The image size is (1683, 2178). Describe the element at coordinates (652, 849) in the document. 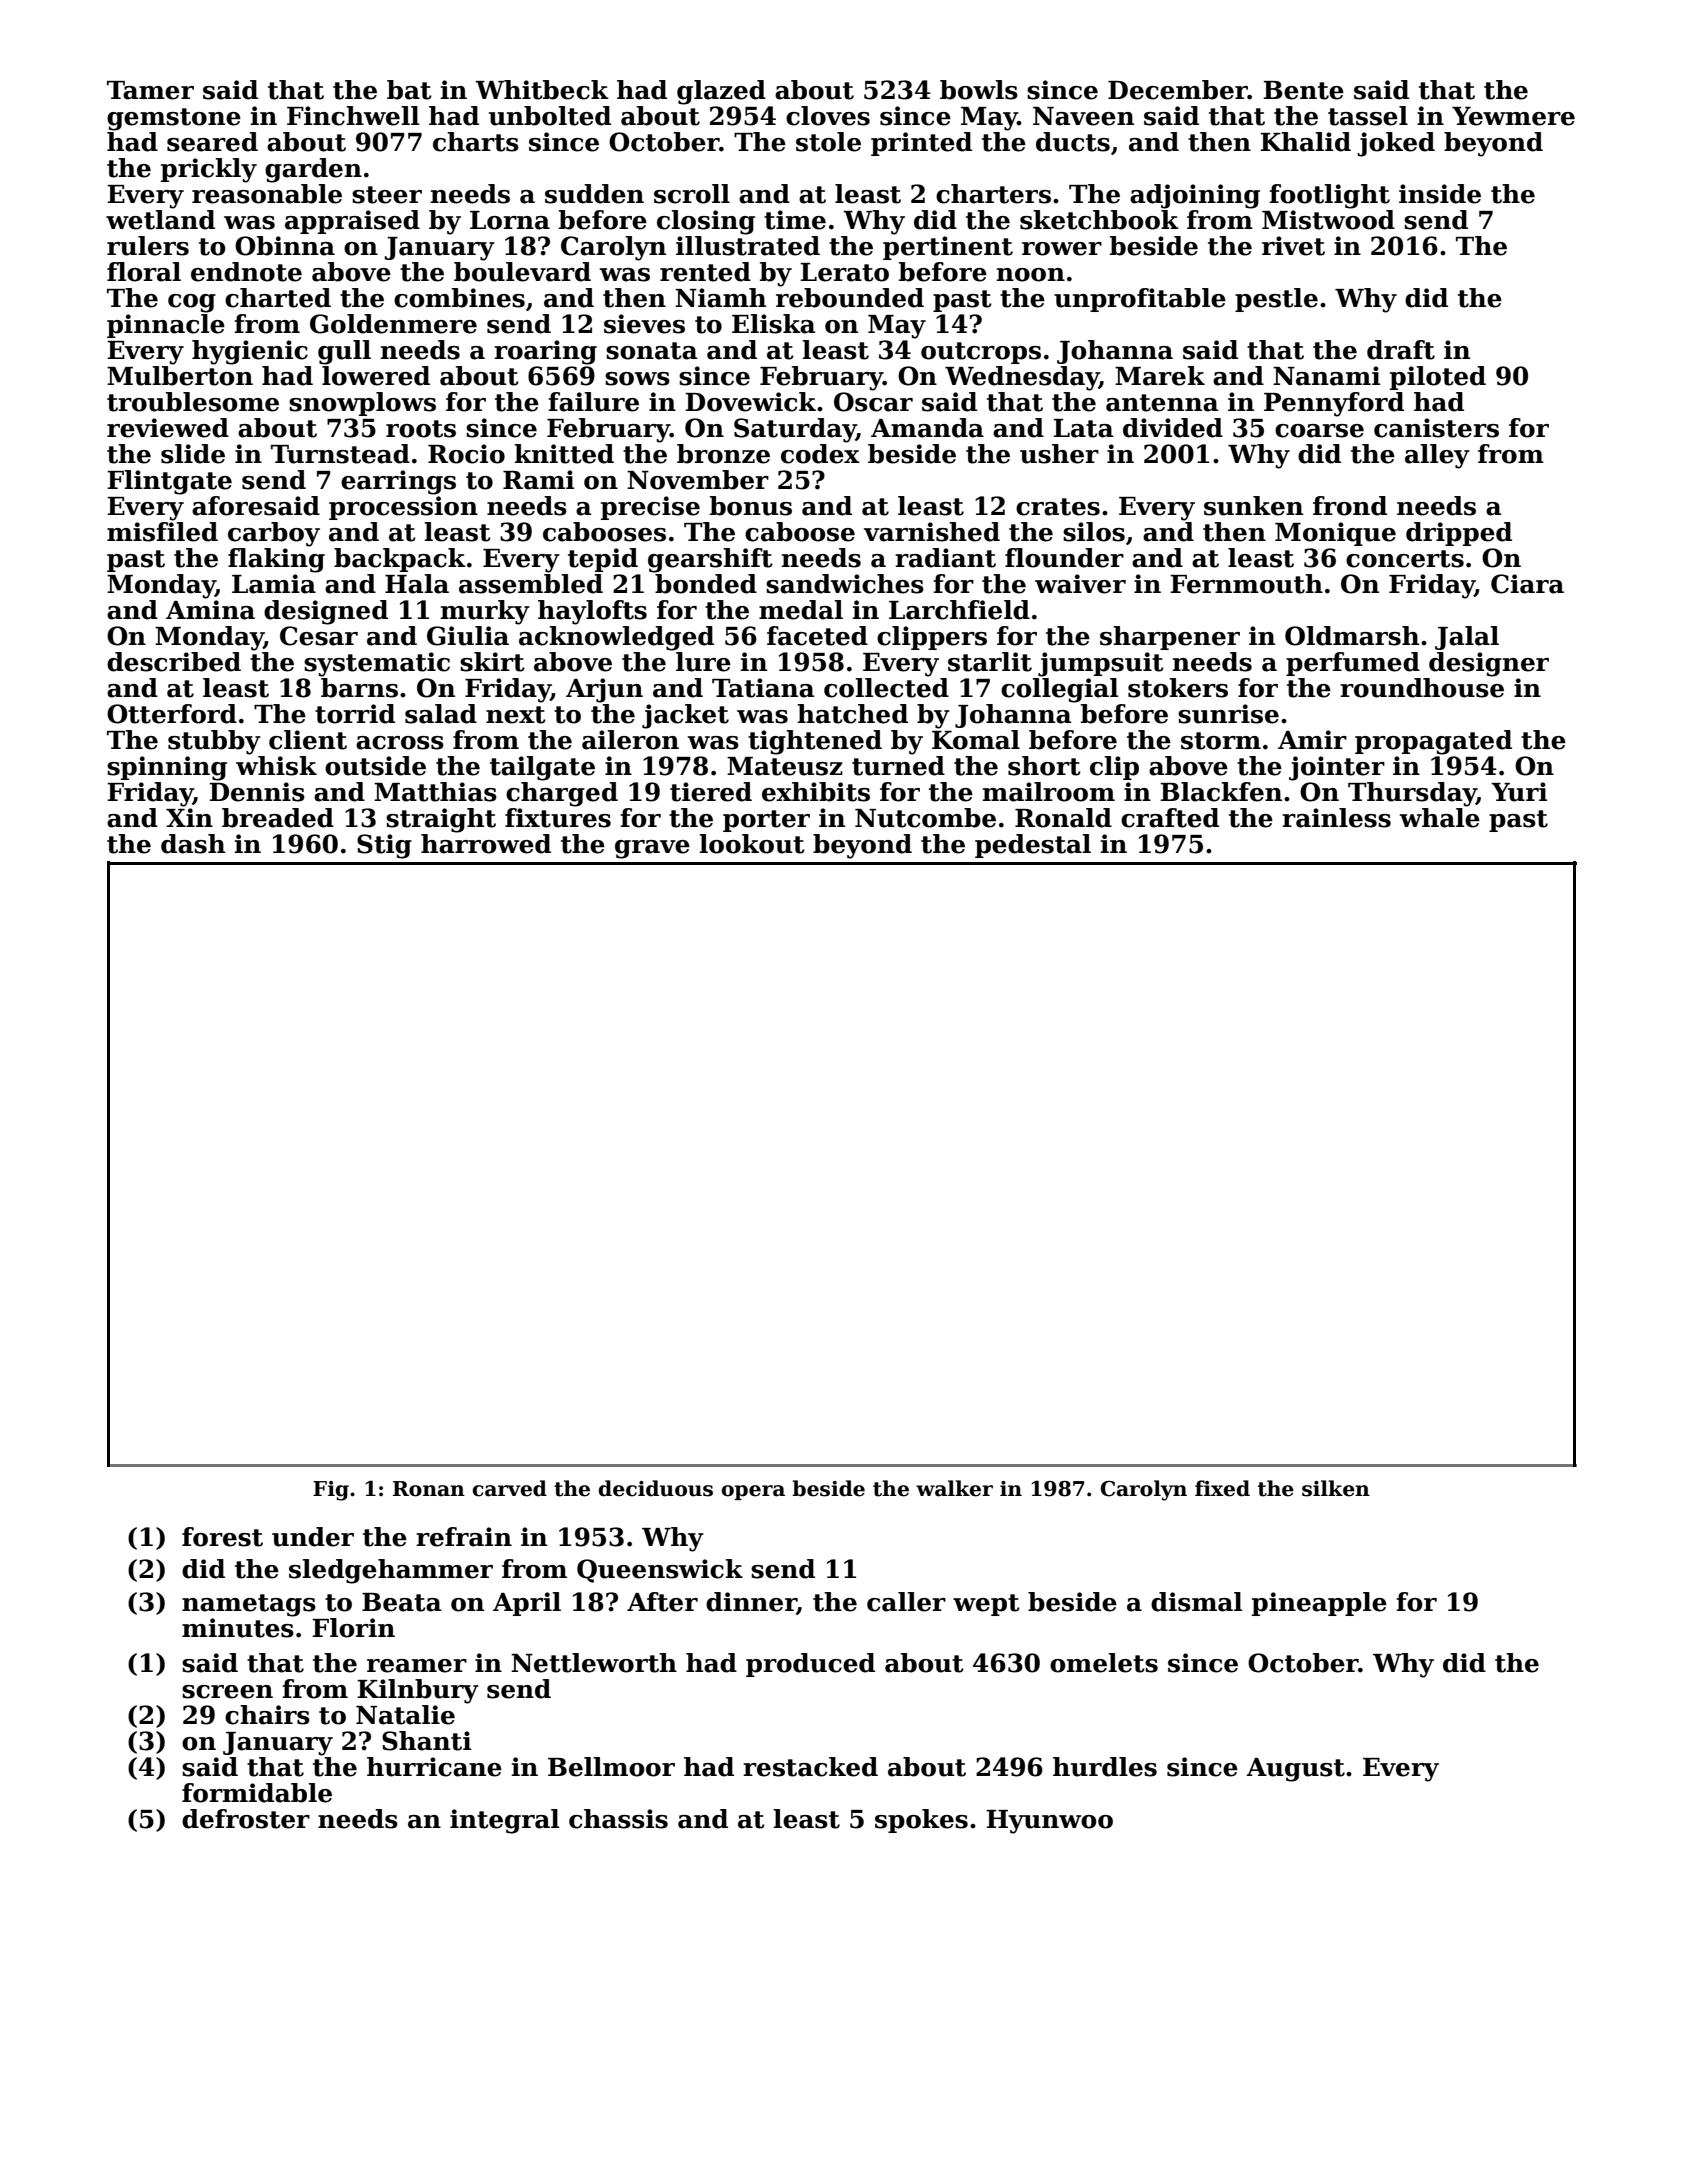

I see `grave` at that location.
